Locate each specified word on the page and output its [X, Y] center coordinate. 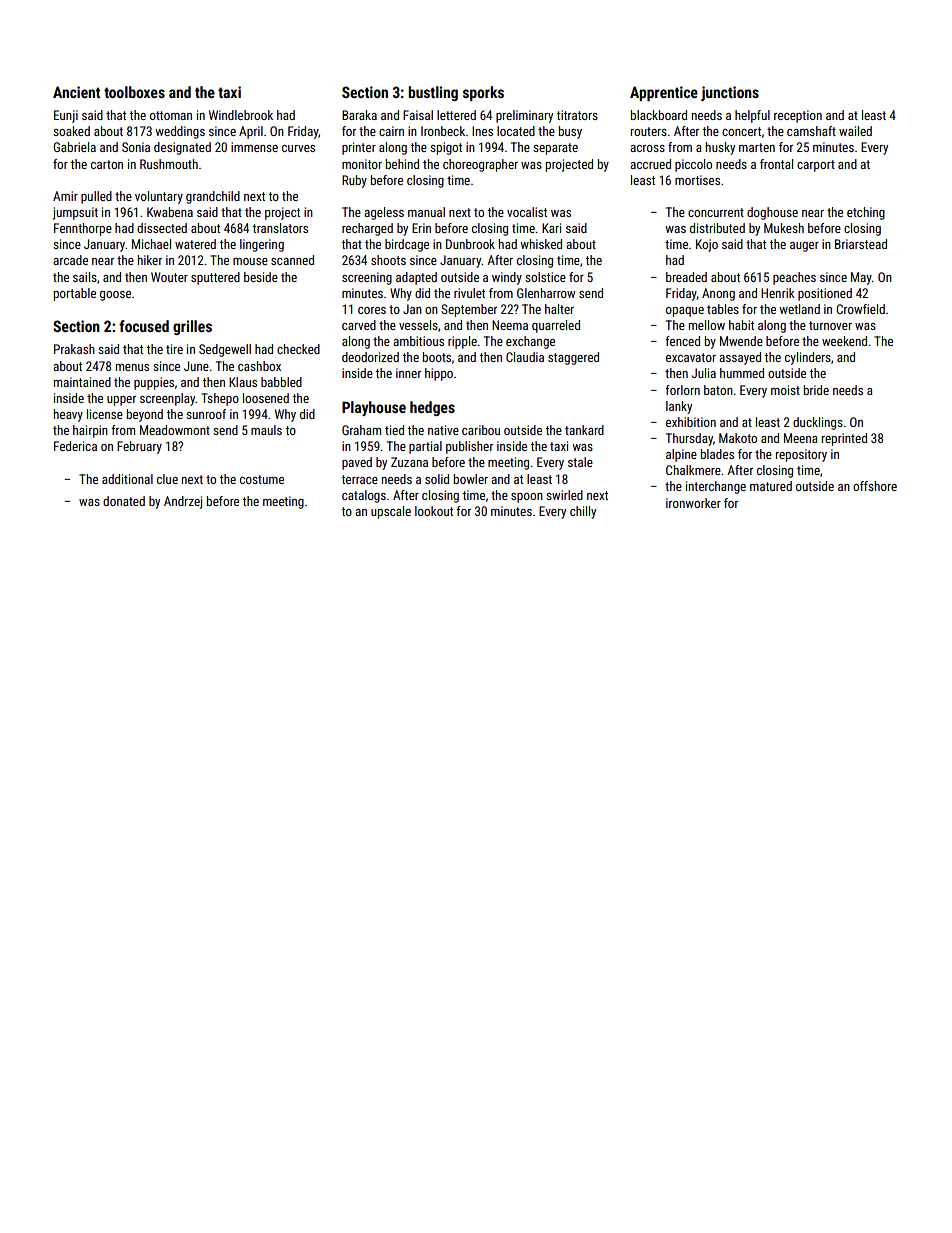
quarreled [556, 326]
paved [357, 463]
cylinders [808, 358]
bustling [433, 93]
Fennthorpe [83, 229]
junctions [730, 93]
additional [127, 479]
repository [801, 455]
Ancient [76, 92]
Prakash [74, 349]
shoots [388, 260]
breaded [686, 277]
